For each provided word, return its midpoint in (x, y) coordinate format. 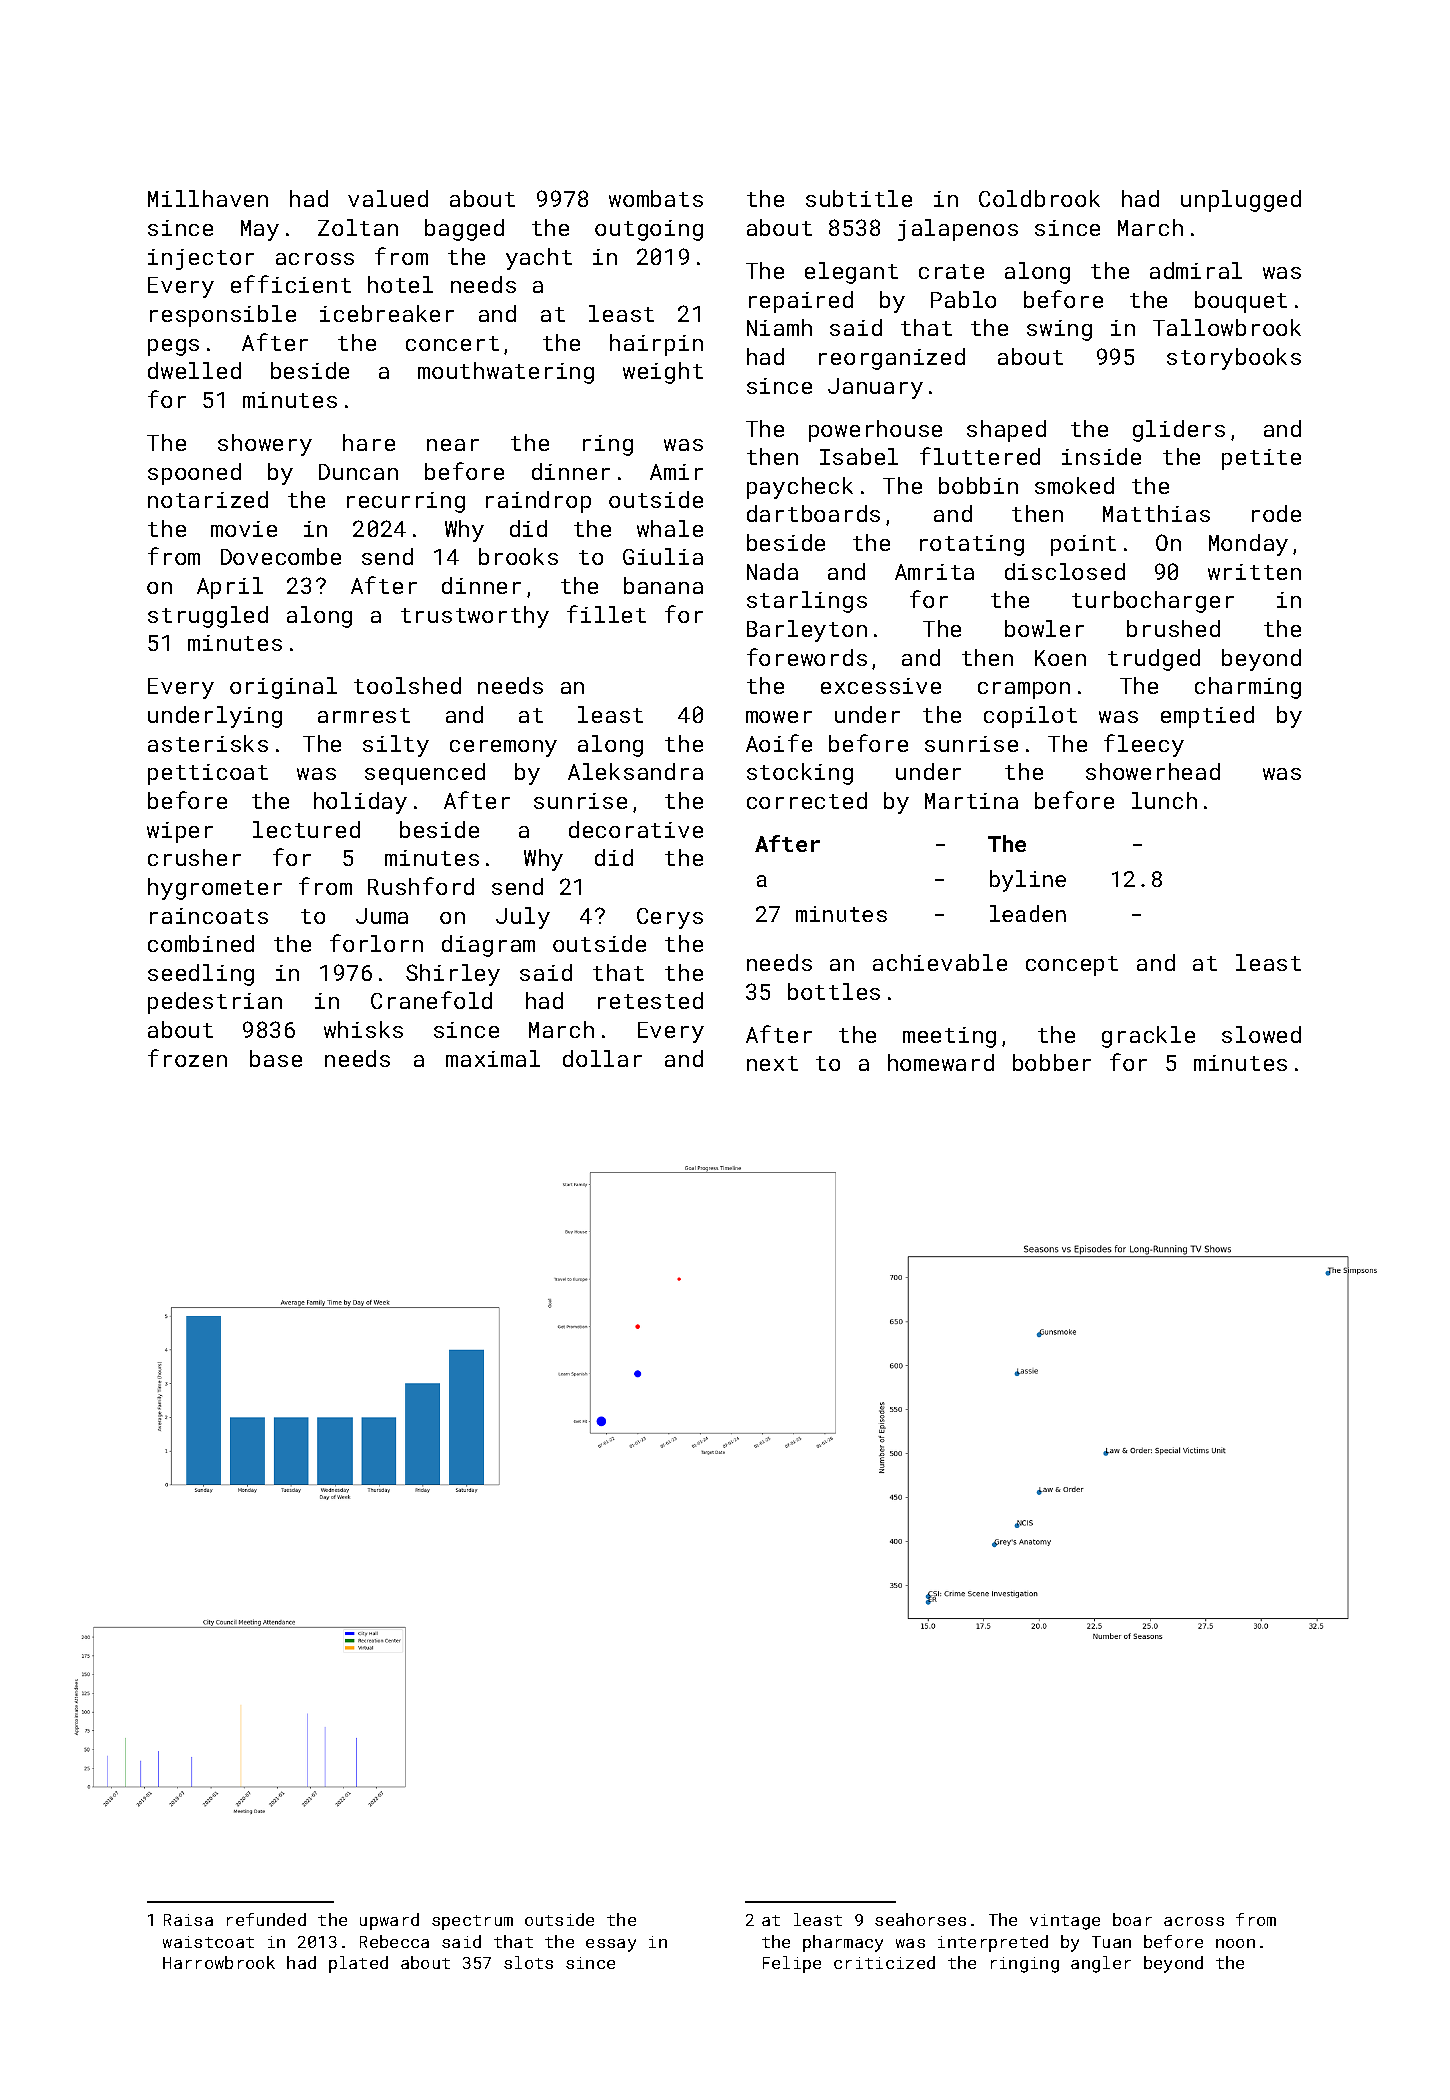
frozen (187, 1058)
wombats (656, 198)
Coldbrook (1039, 198)
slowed (1261, 1034)
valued (388, 198)
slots (528, 1962)
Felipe (792, 1964)
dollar (602, 1058)
